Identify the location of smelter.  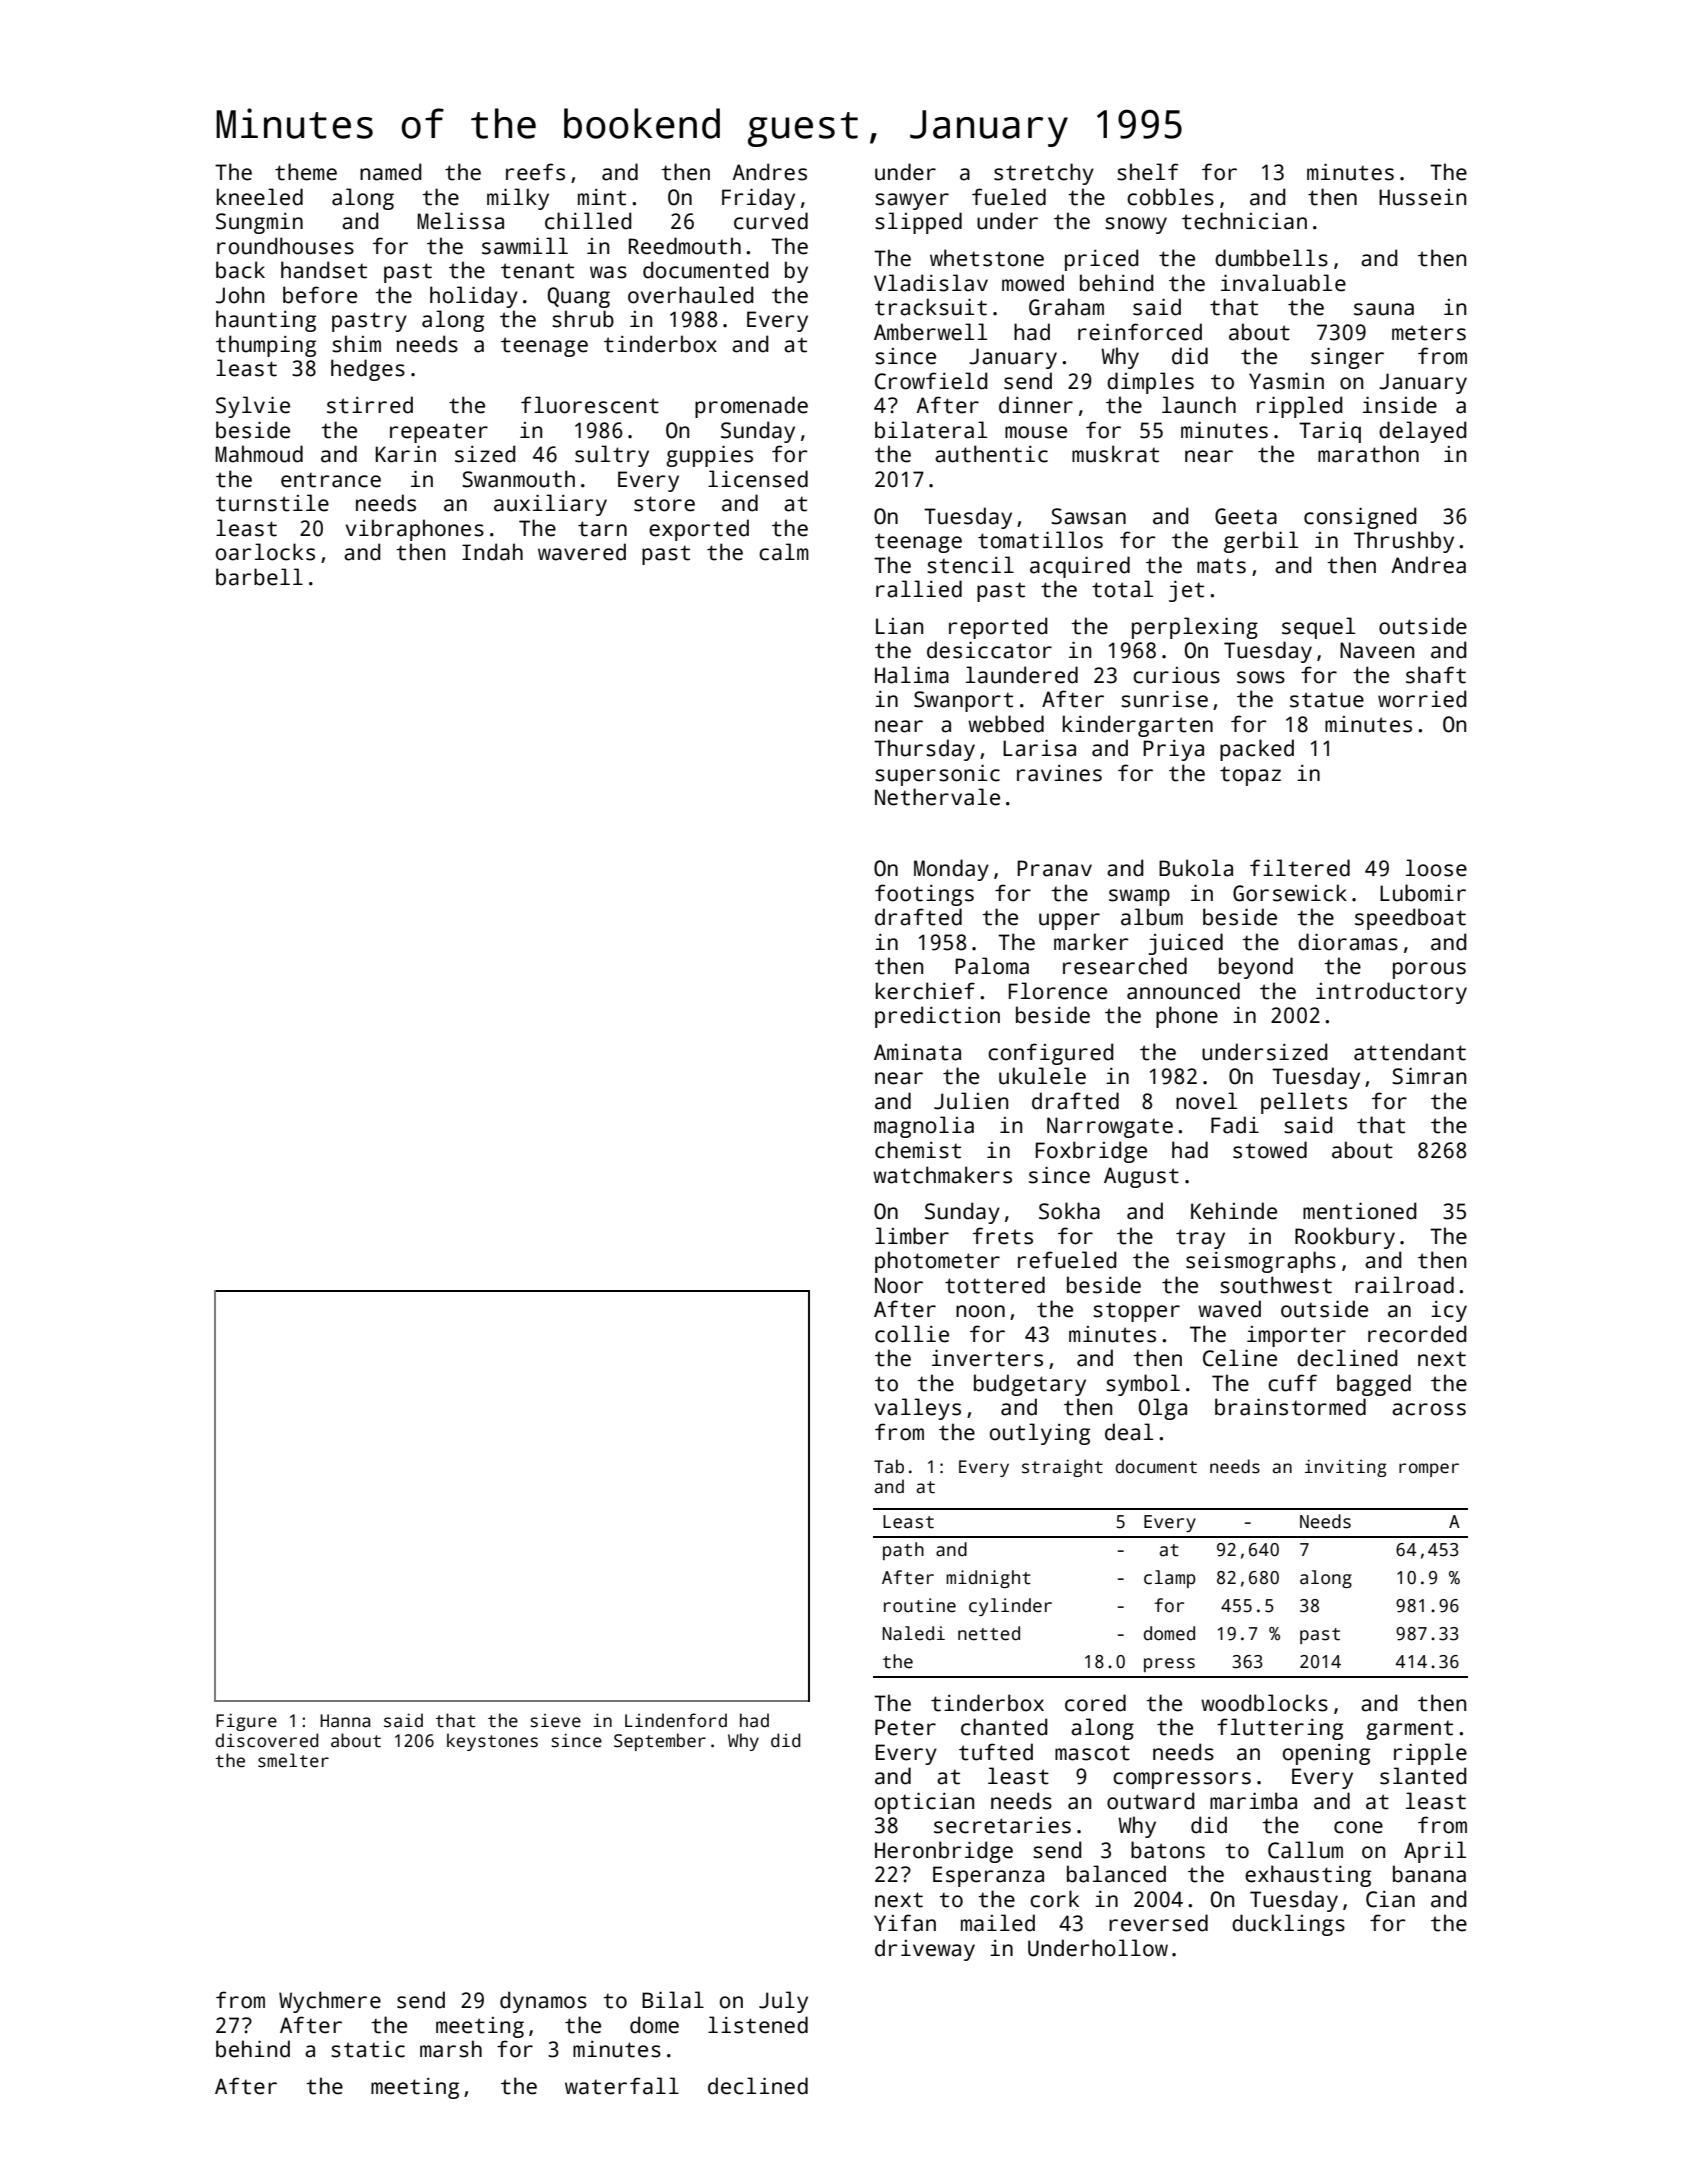
(293, 1760).
